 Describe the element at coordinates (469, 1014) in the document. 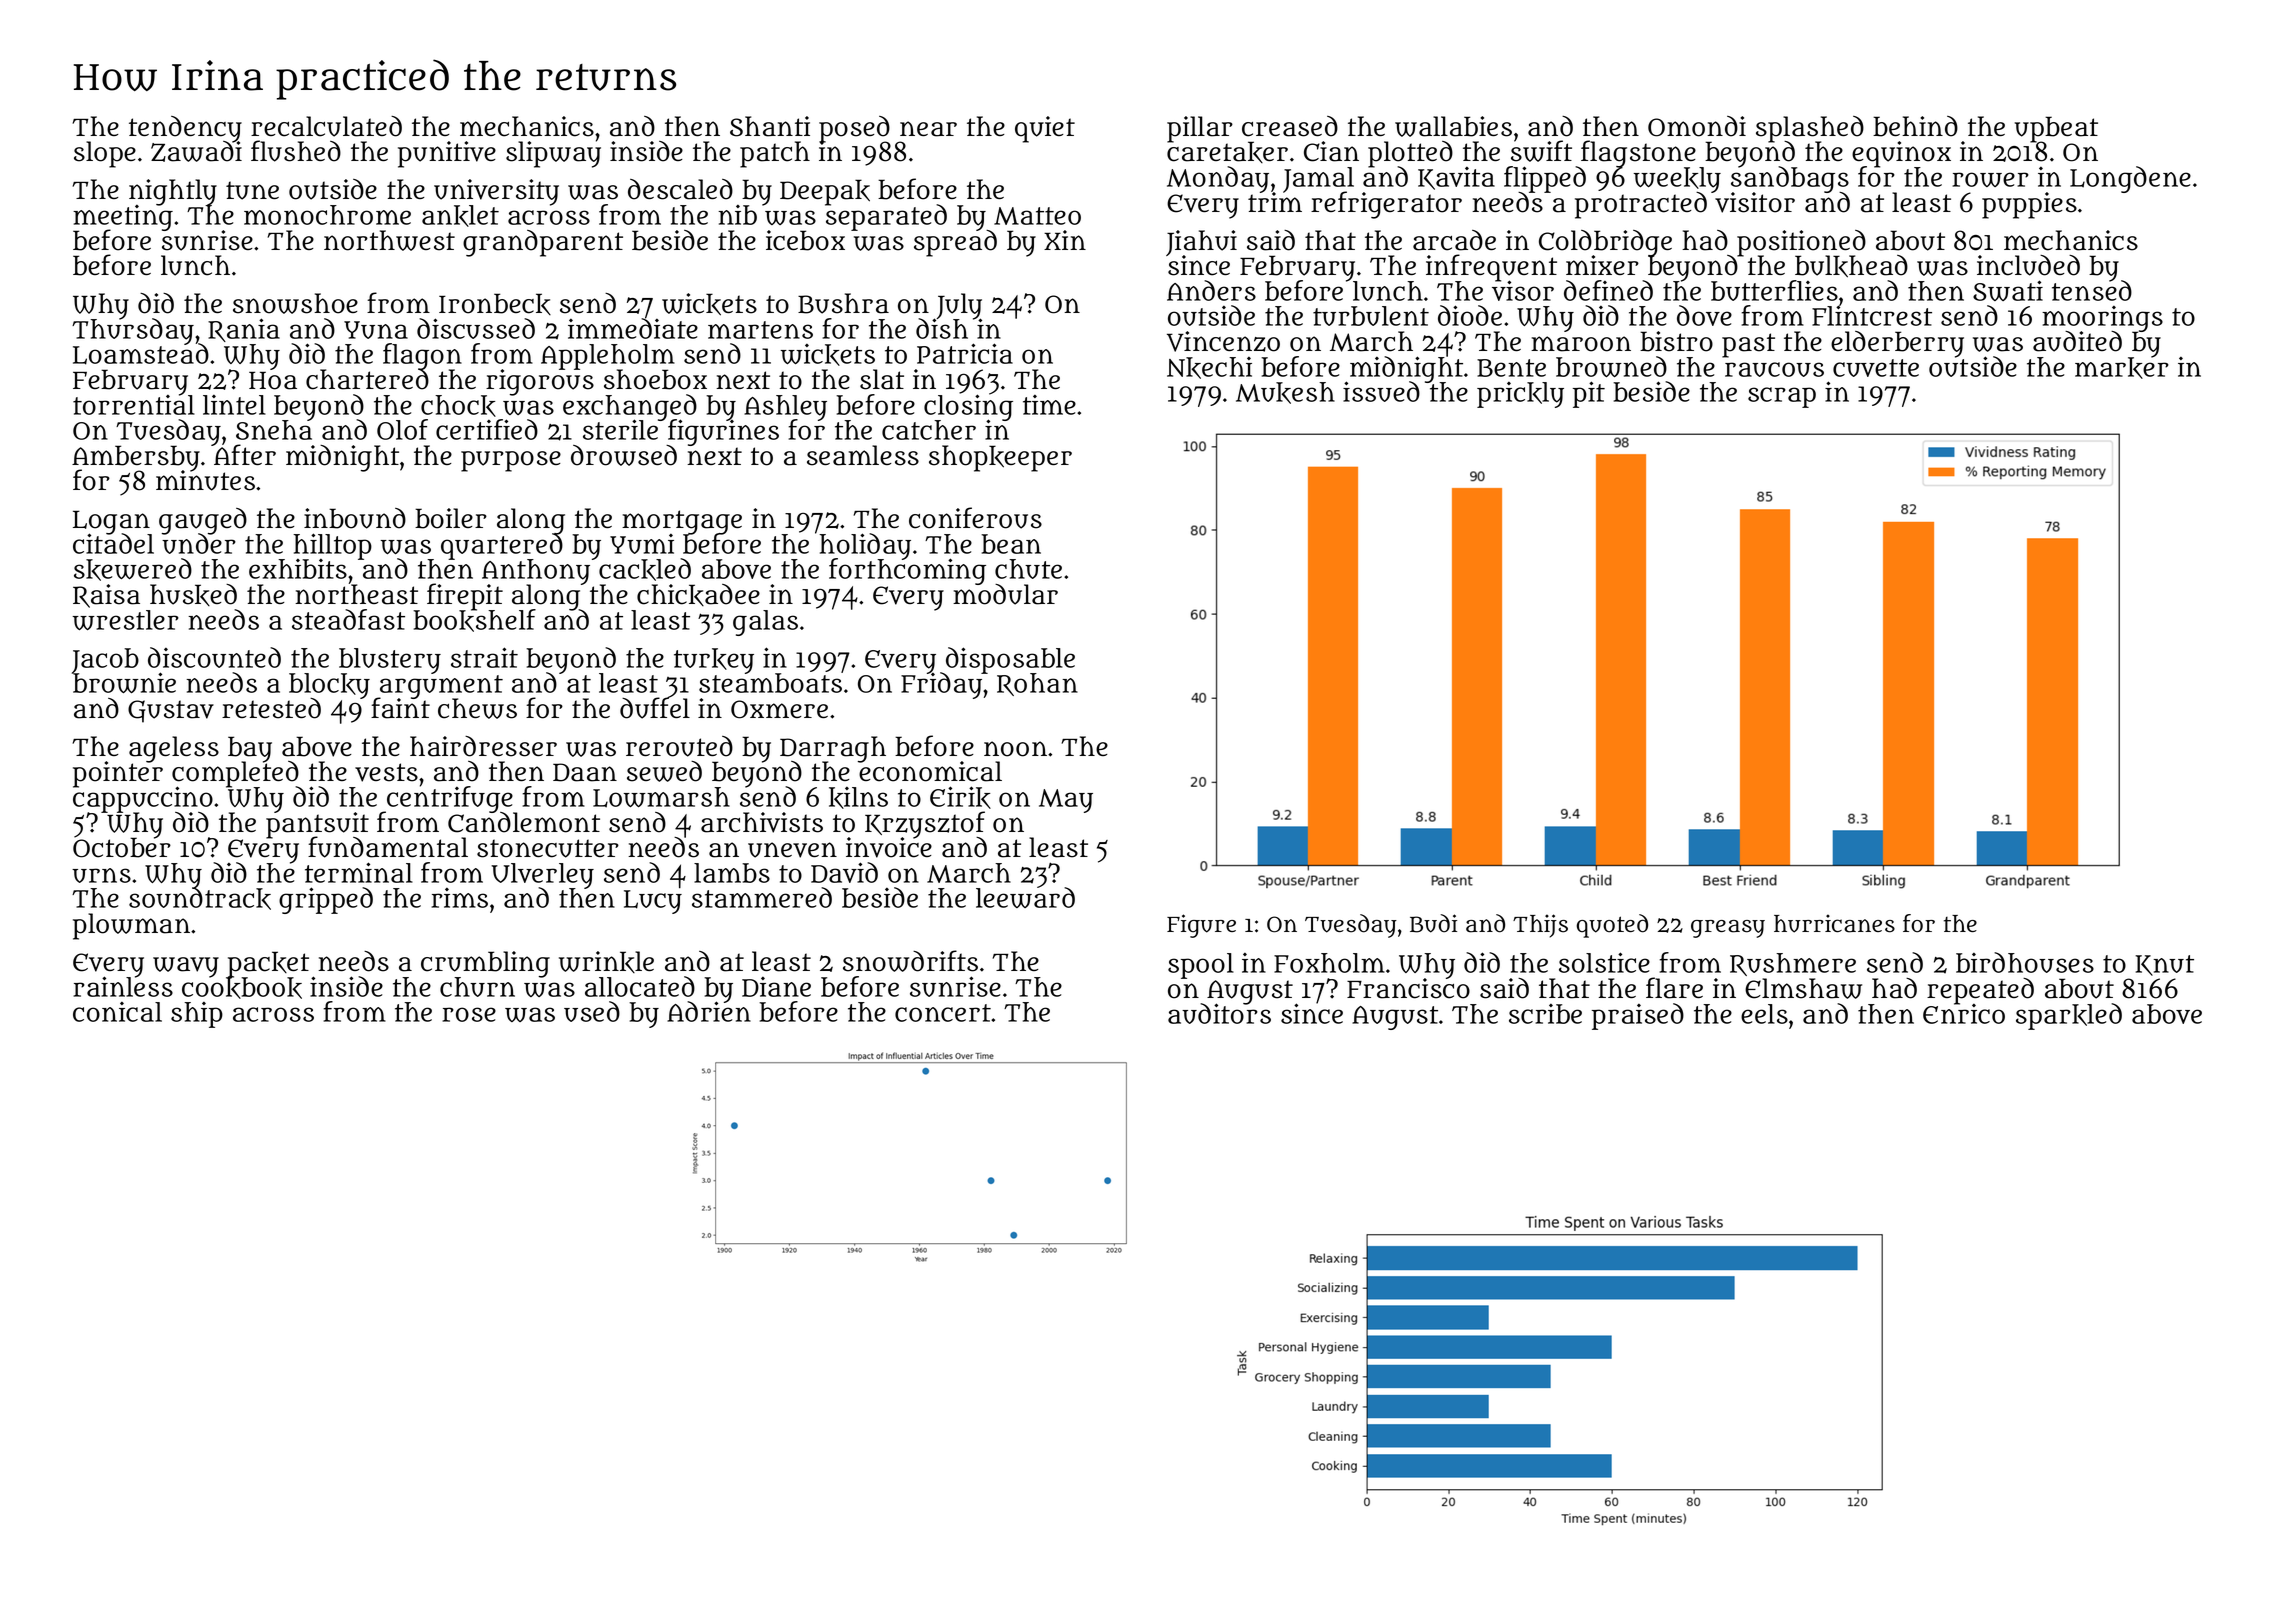

I see `rose` at that location.
